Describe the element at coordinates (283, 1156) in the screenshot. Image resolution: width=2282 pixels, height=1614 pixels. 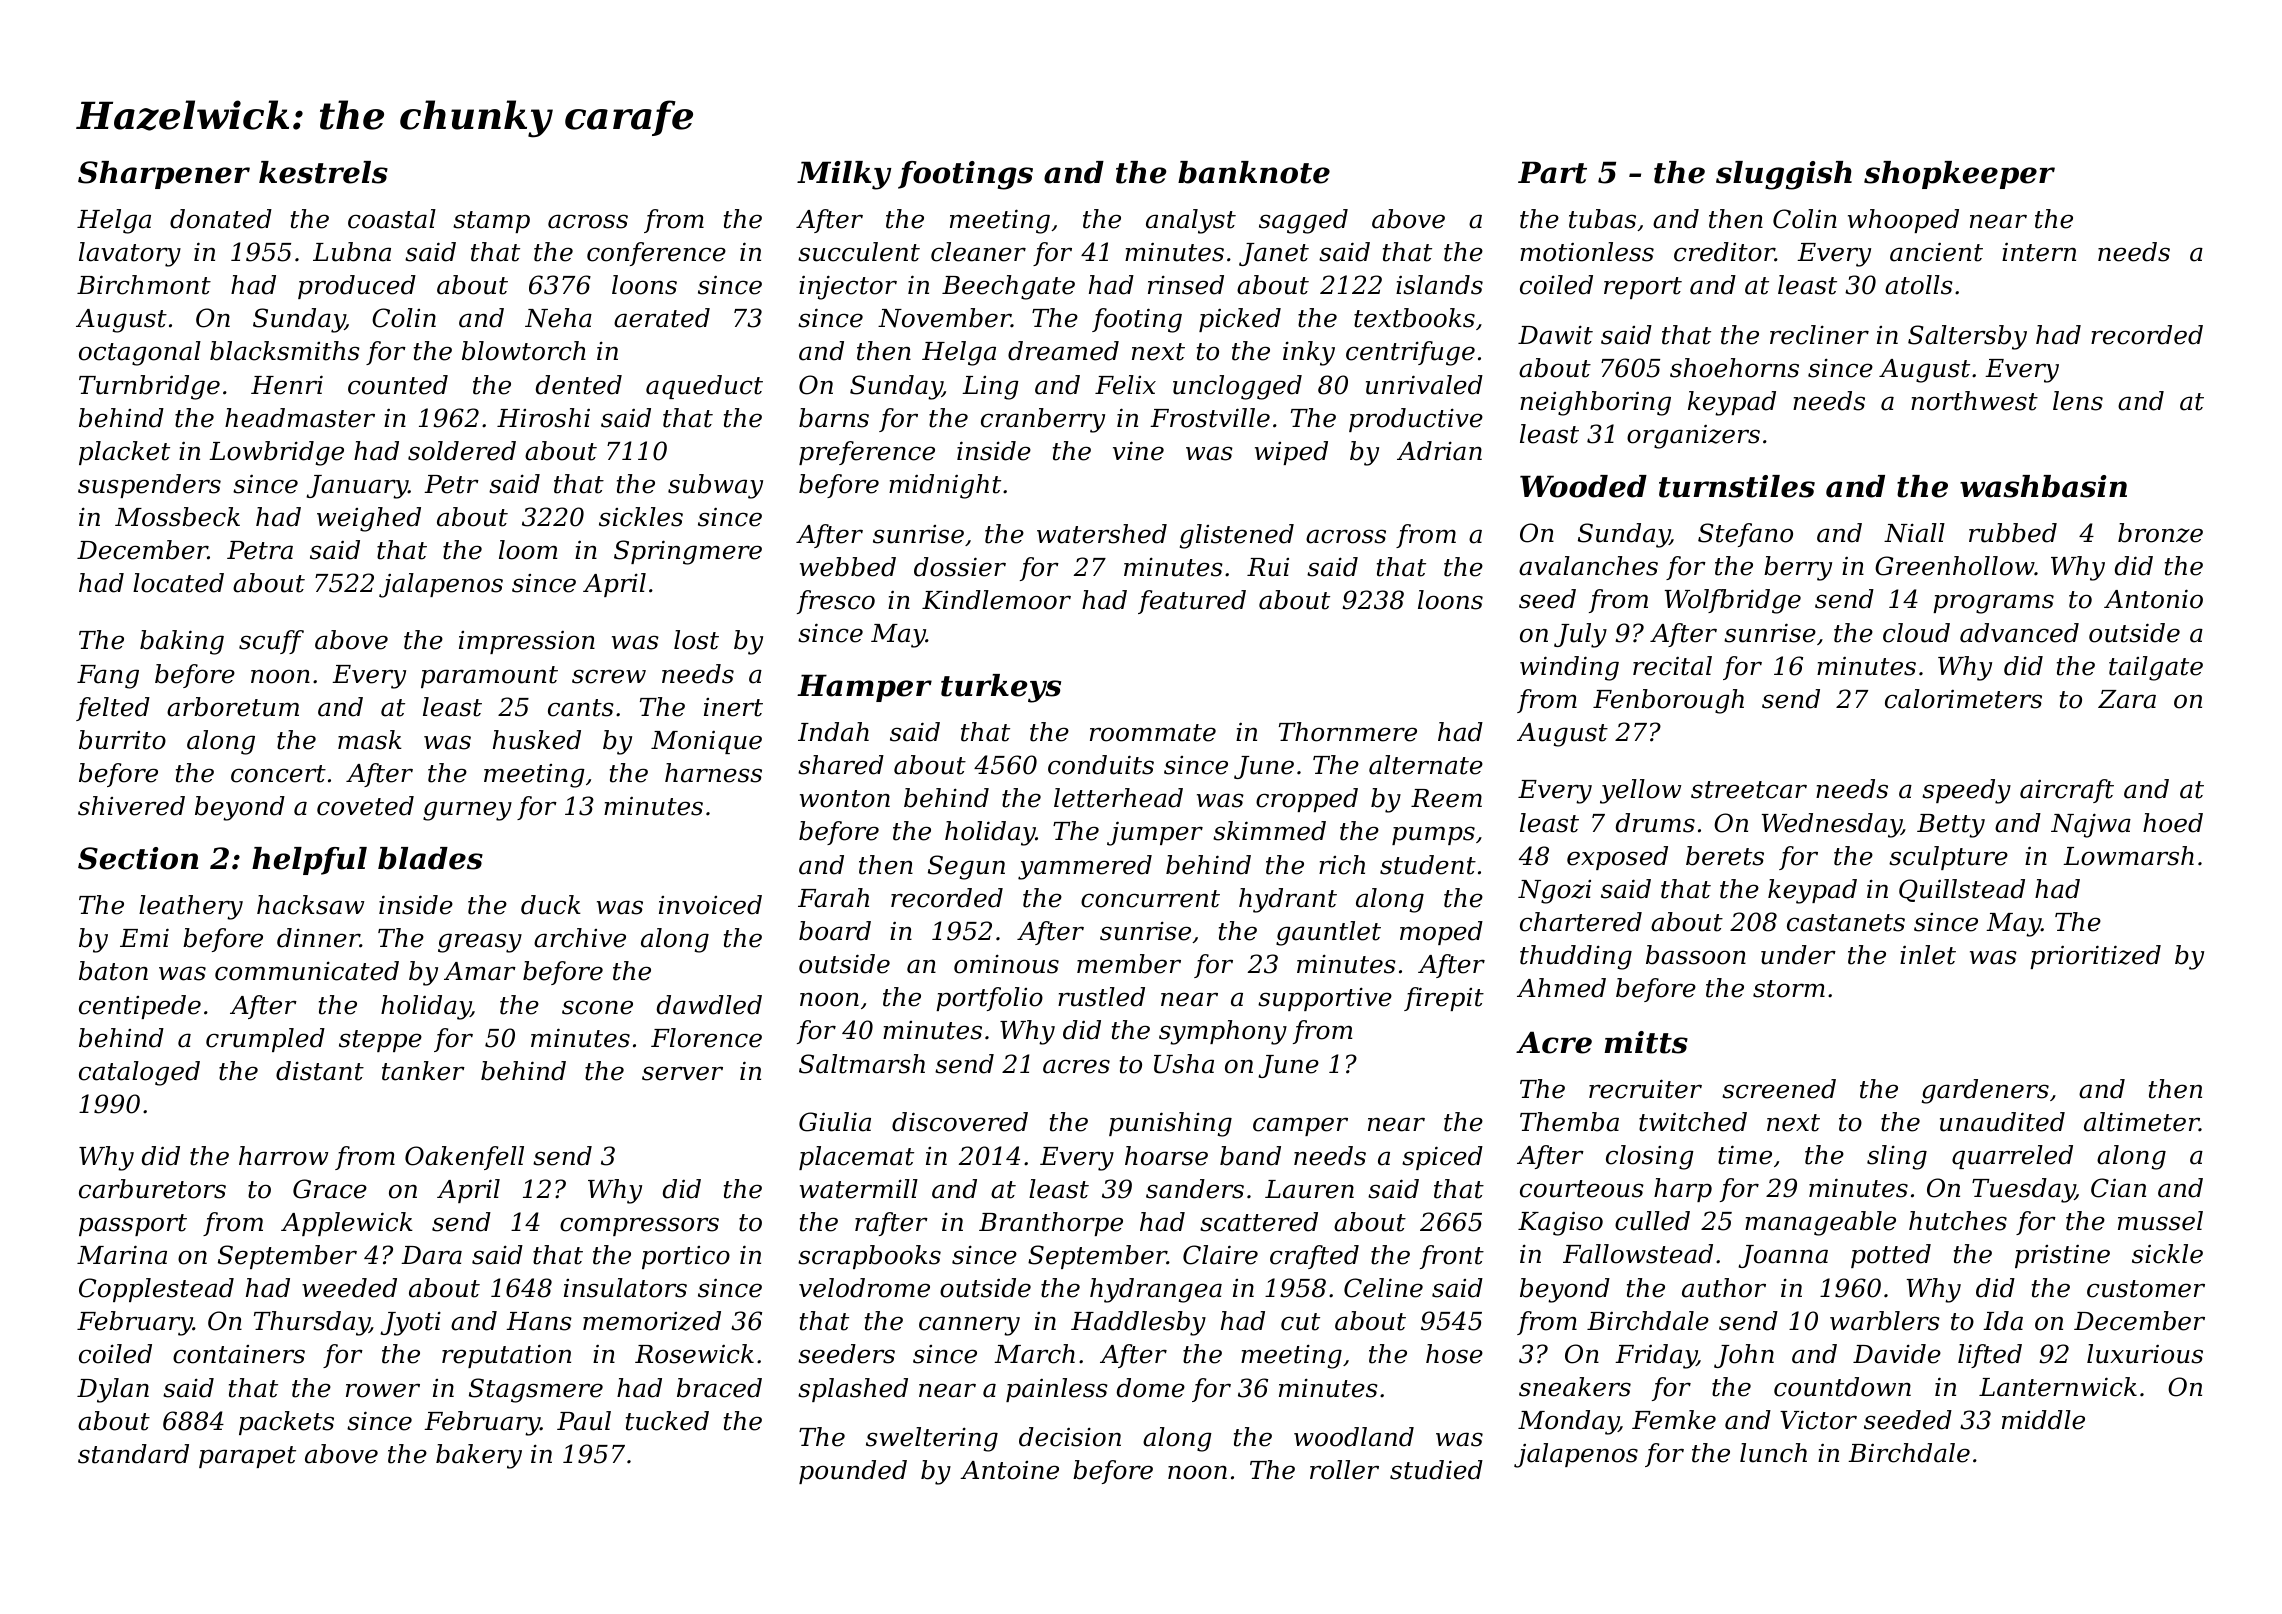
I see `harrow` at that location.
